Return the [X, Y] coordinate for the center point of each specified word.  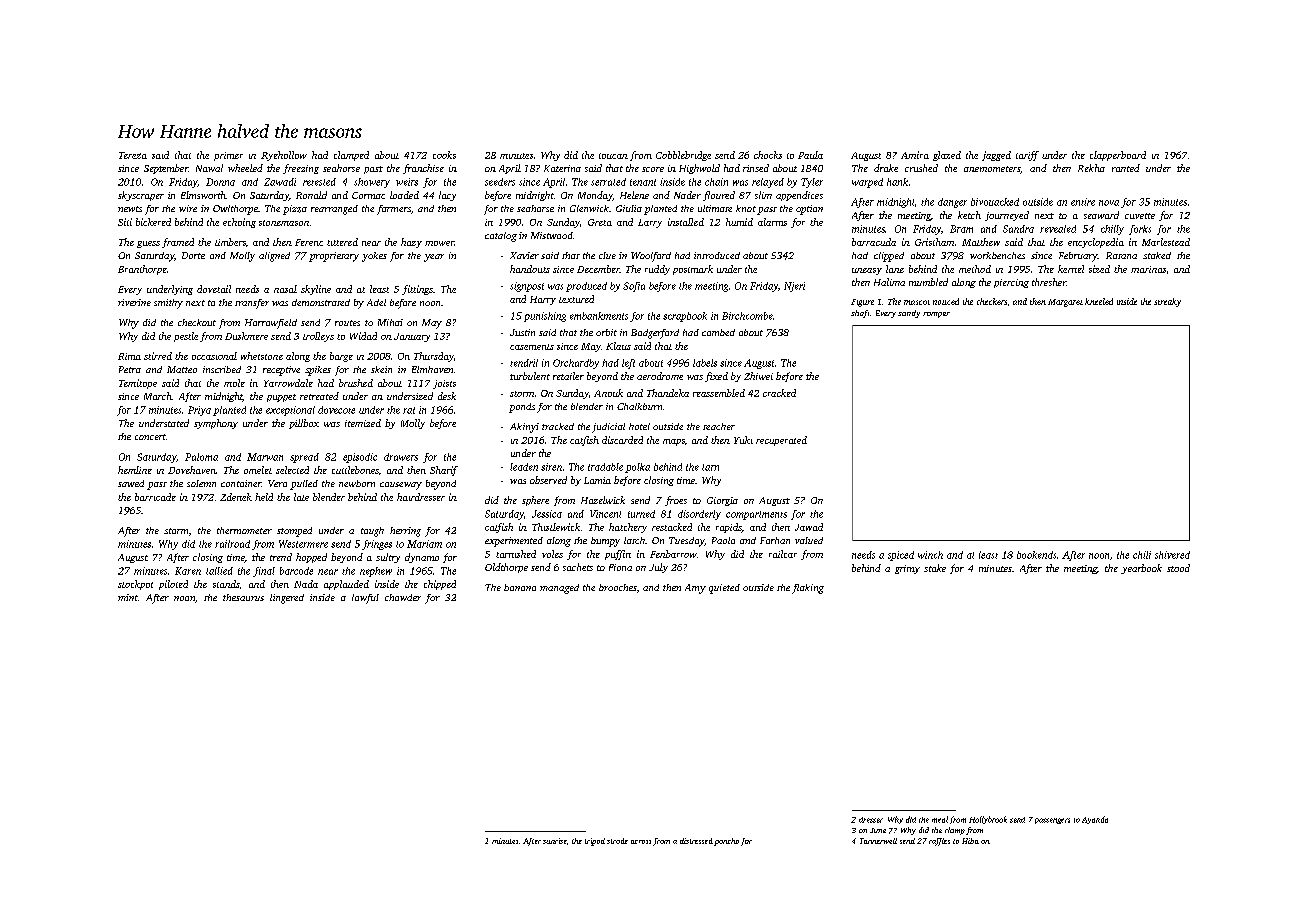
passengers [1052, 821]
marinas [1148, 269]
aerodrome [660, 376]
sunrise [555, 841]
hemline [135, 470]
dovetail [214, 289]
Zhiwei [758, 376]
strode [617, 841]
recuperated [781, 441]
